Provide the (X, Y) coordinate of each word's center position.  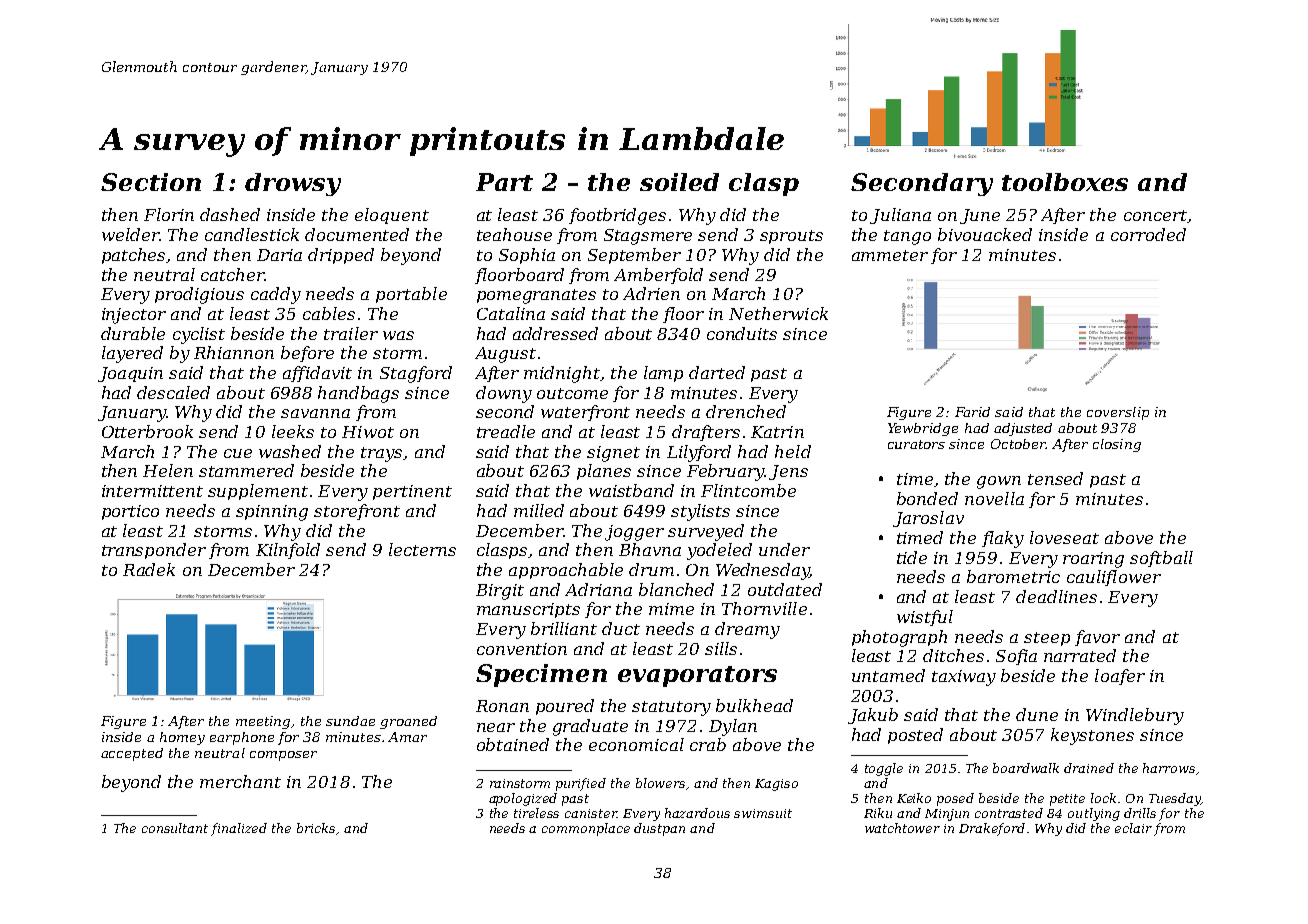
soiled (679, 182)
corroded (1148, 234)
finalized (239, 829)
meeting (263, 722)
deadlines (1056, 596)
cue (238, 453)
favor (1097, 638)
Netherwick (778, 313)
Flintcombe (748, 490)
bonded (927, 498)
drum (651, 569)
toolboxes (1065, 182)
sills (721, 648)
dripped (341, 256)
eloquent (392, 216)
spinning (272, 513)
